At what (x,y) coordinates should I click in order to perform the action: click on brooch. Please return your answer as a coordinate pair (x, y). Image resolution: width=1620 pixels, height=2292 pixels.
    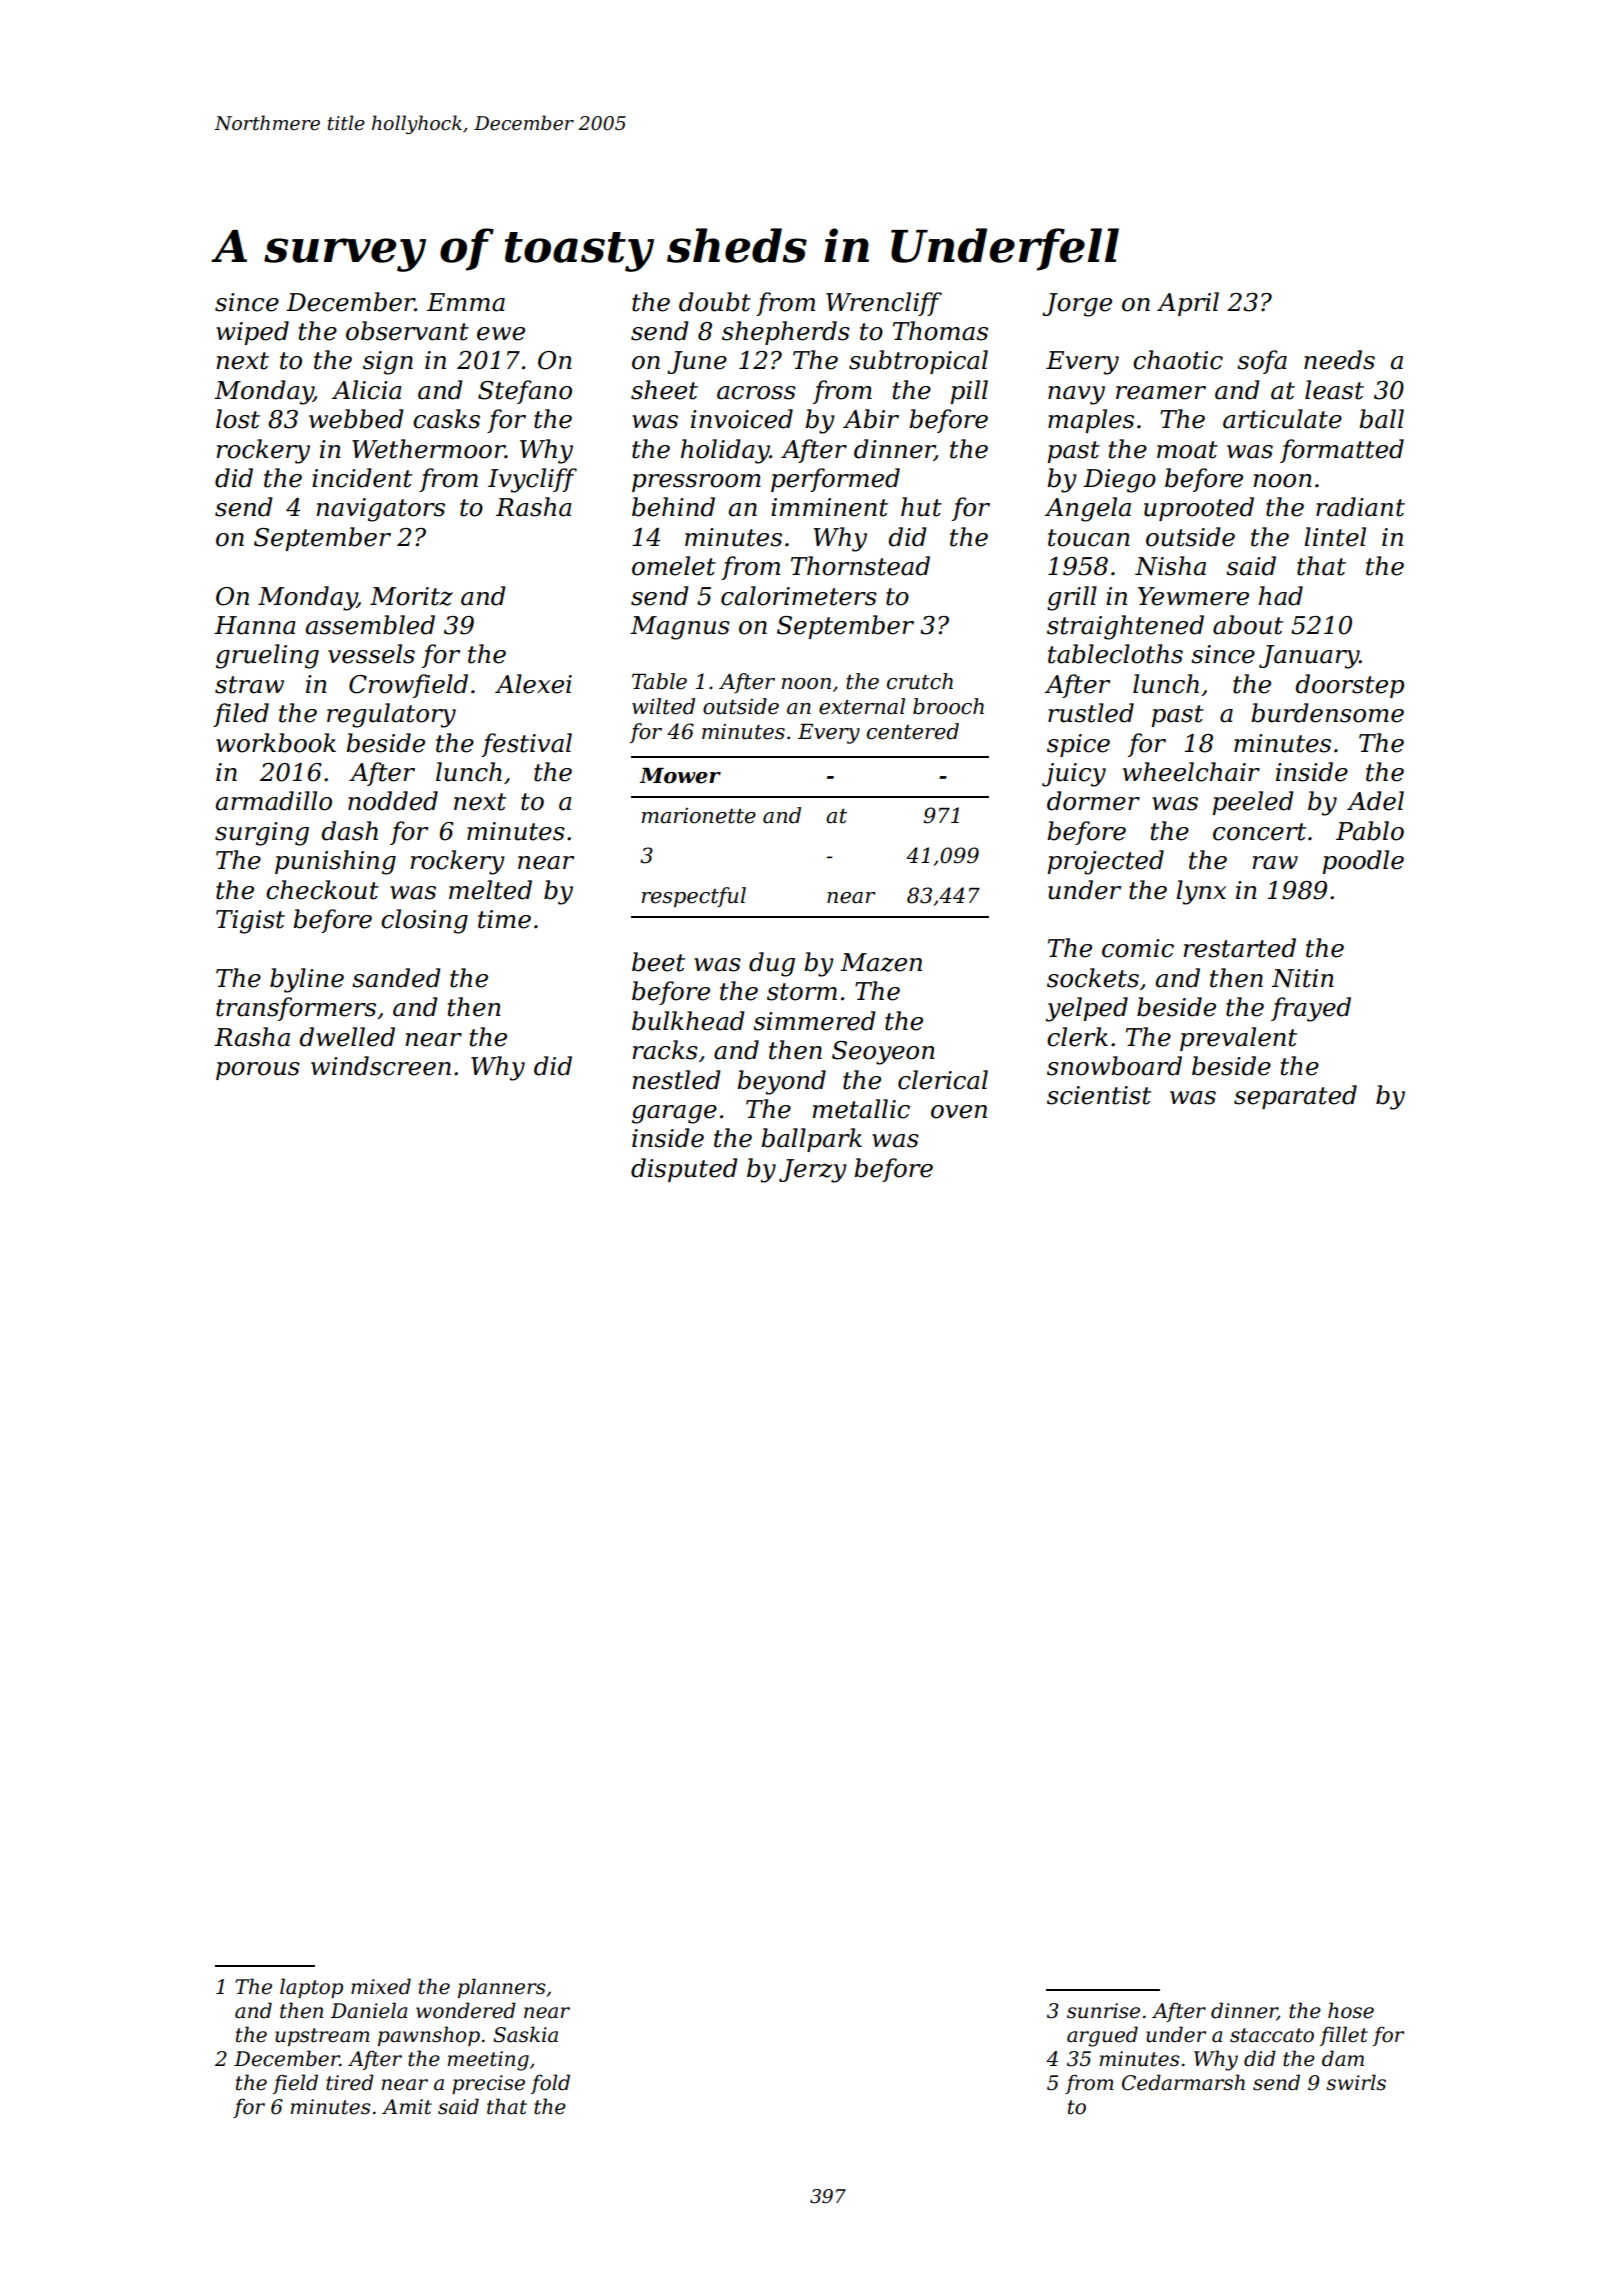
    Looking at the image, I should click on (948, 706).
